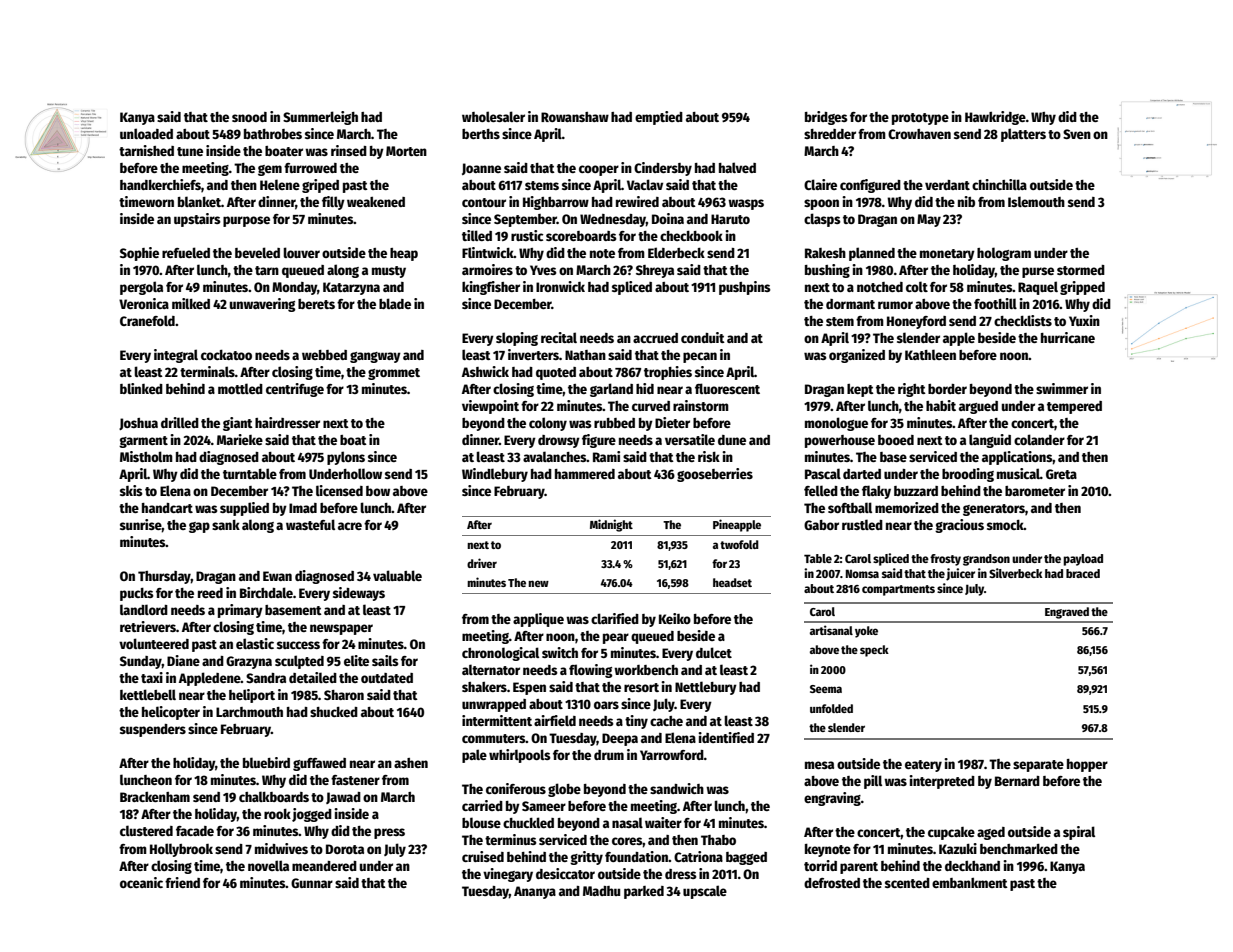 This image has width=1233, height=952. Describe the element at coordinates (249, 117) in the image. I see `snood` at that location.
